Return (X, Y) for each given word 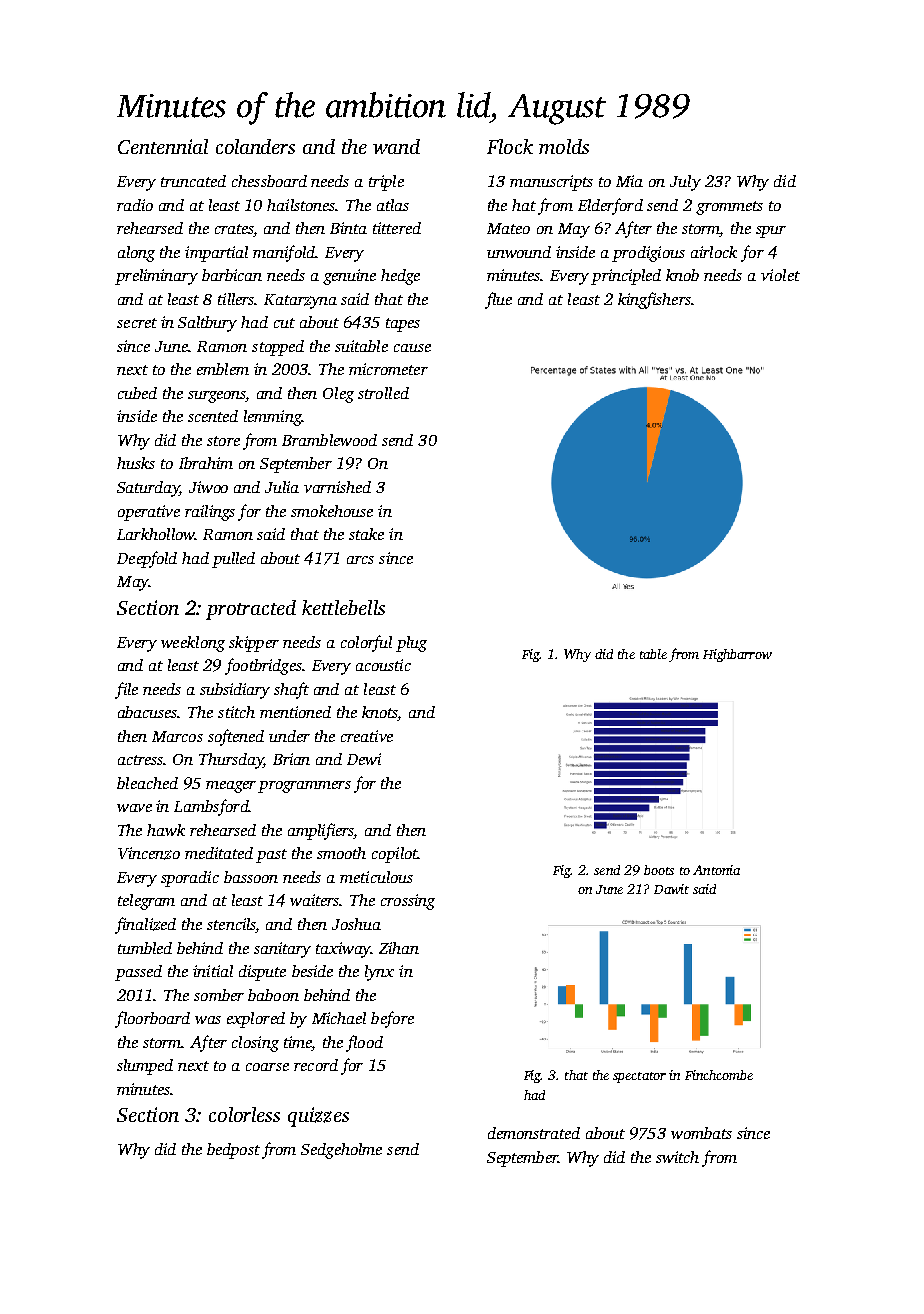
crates (234, 230)
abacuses (148, 712)
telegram (146, 902)
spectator (639, 1077)
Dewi (364, 759)
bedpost (233, 1151)
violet (780, 275)
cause (412, 348)
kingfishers (654, 300)
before (392, 1019)
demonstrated (534, 1133)
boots (659, 870)
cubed (137, 393)
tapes (403, 325)
